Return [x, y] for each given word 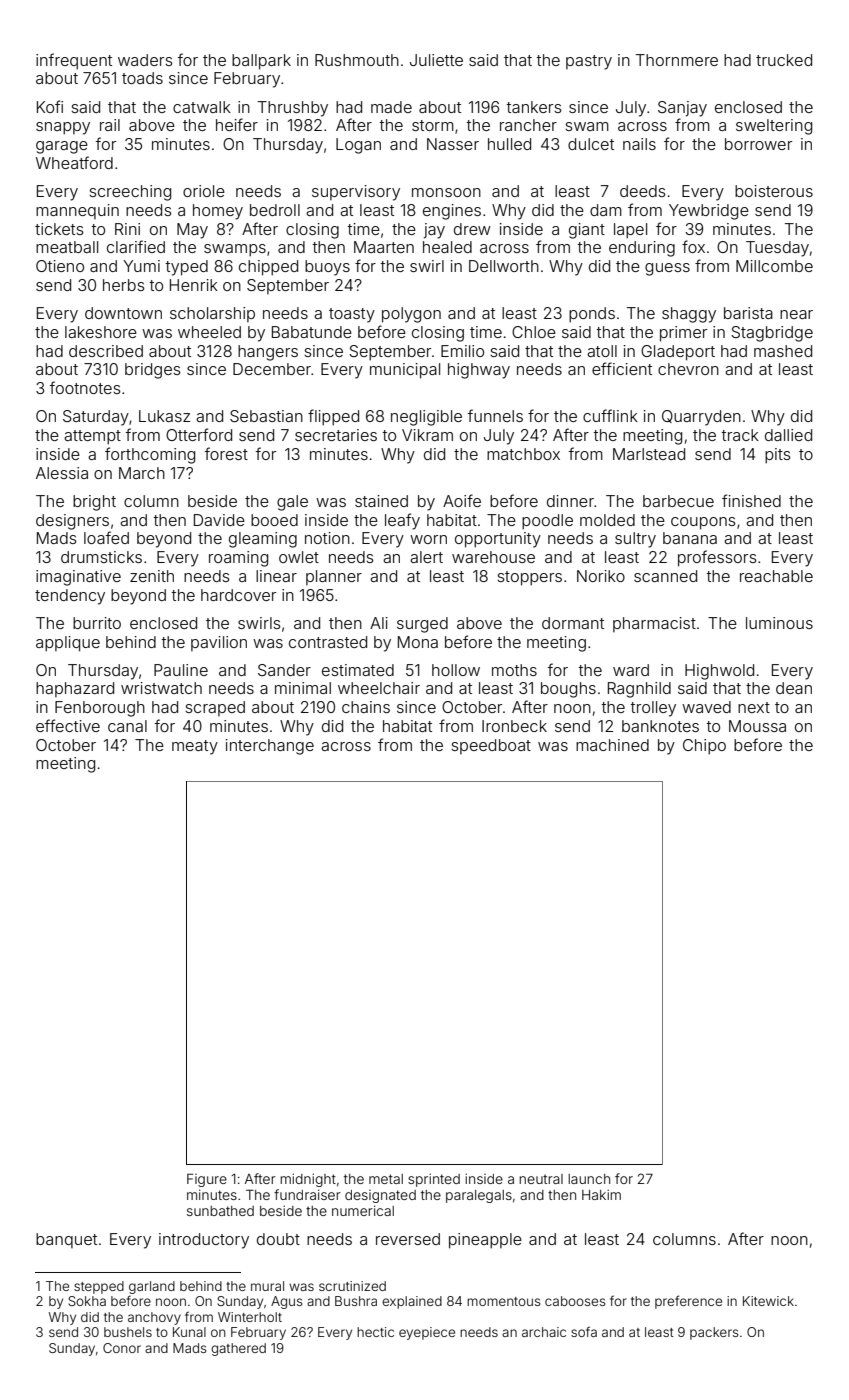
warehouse [493, 557]
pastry [589, 62]
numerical [363, 1210]
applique [68, 644]
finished [751, 500]
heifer [237, 124]
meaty [195, 747]
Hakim [601, 1195]
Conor [122, 1348]
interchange [270, 747]
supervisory [356, 193]
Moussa [757, 726]
